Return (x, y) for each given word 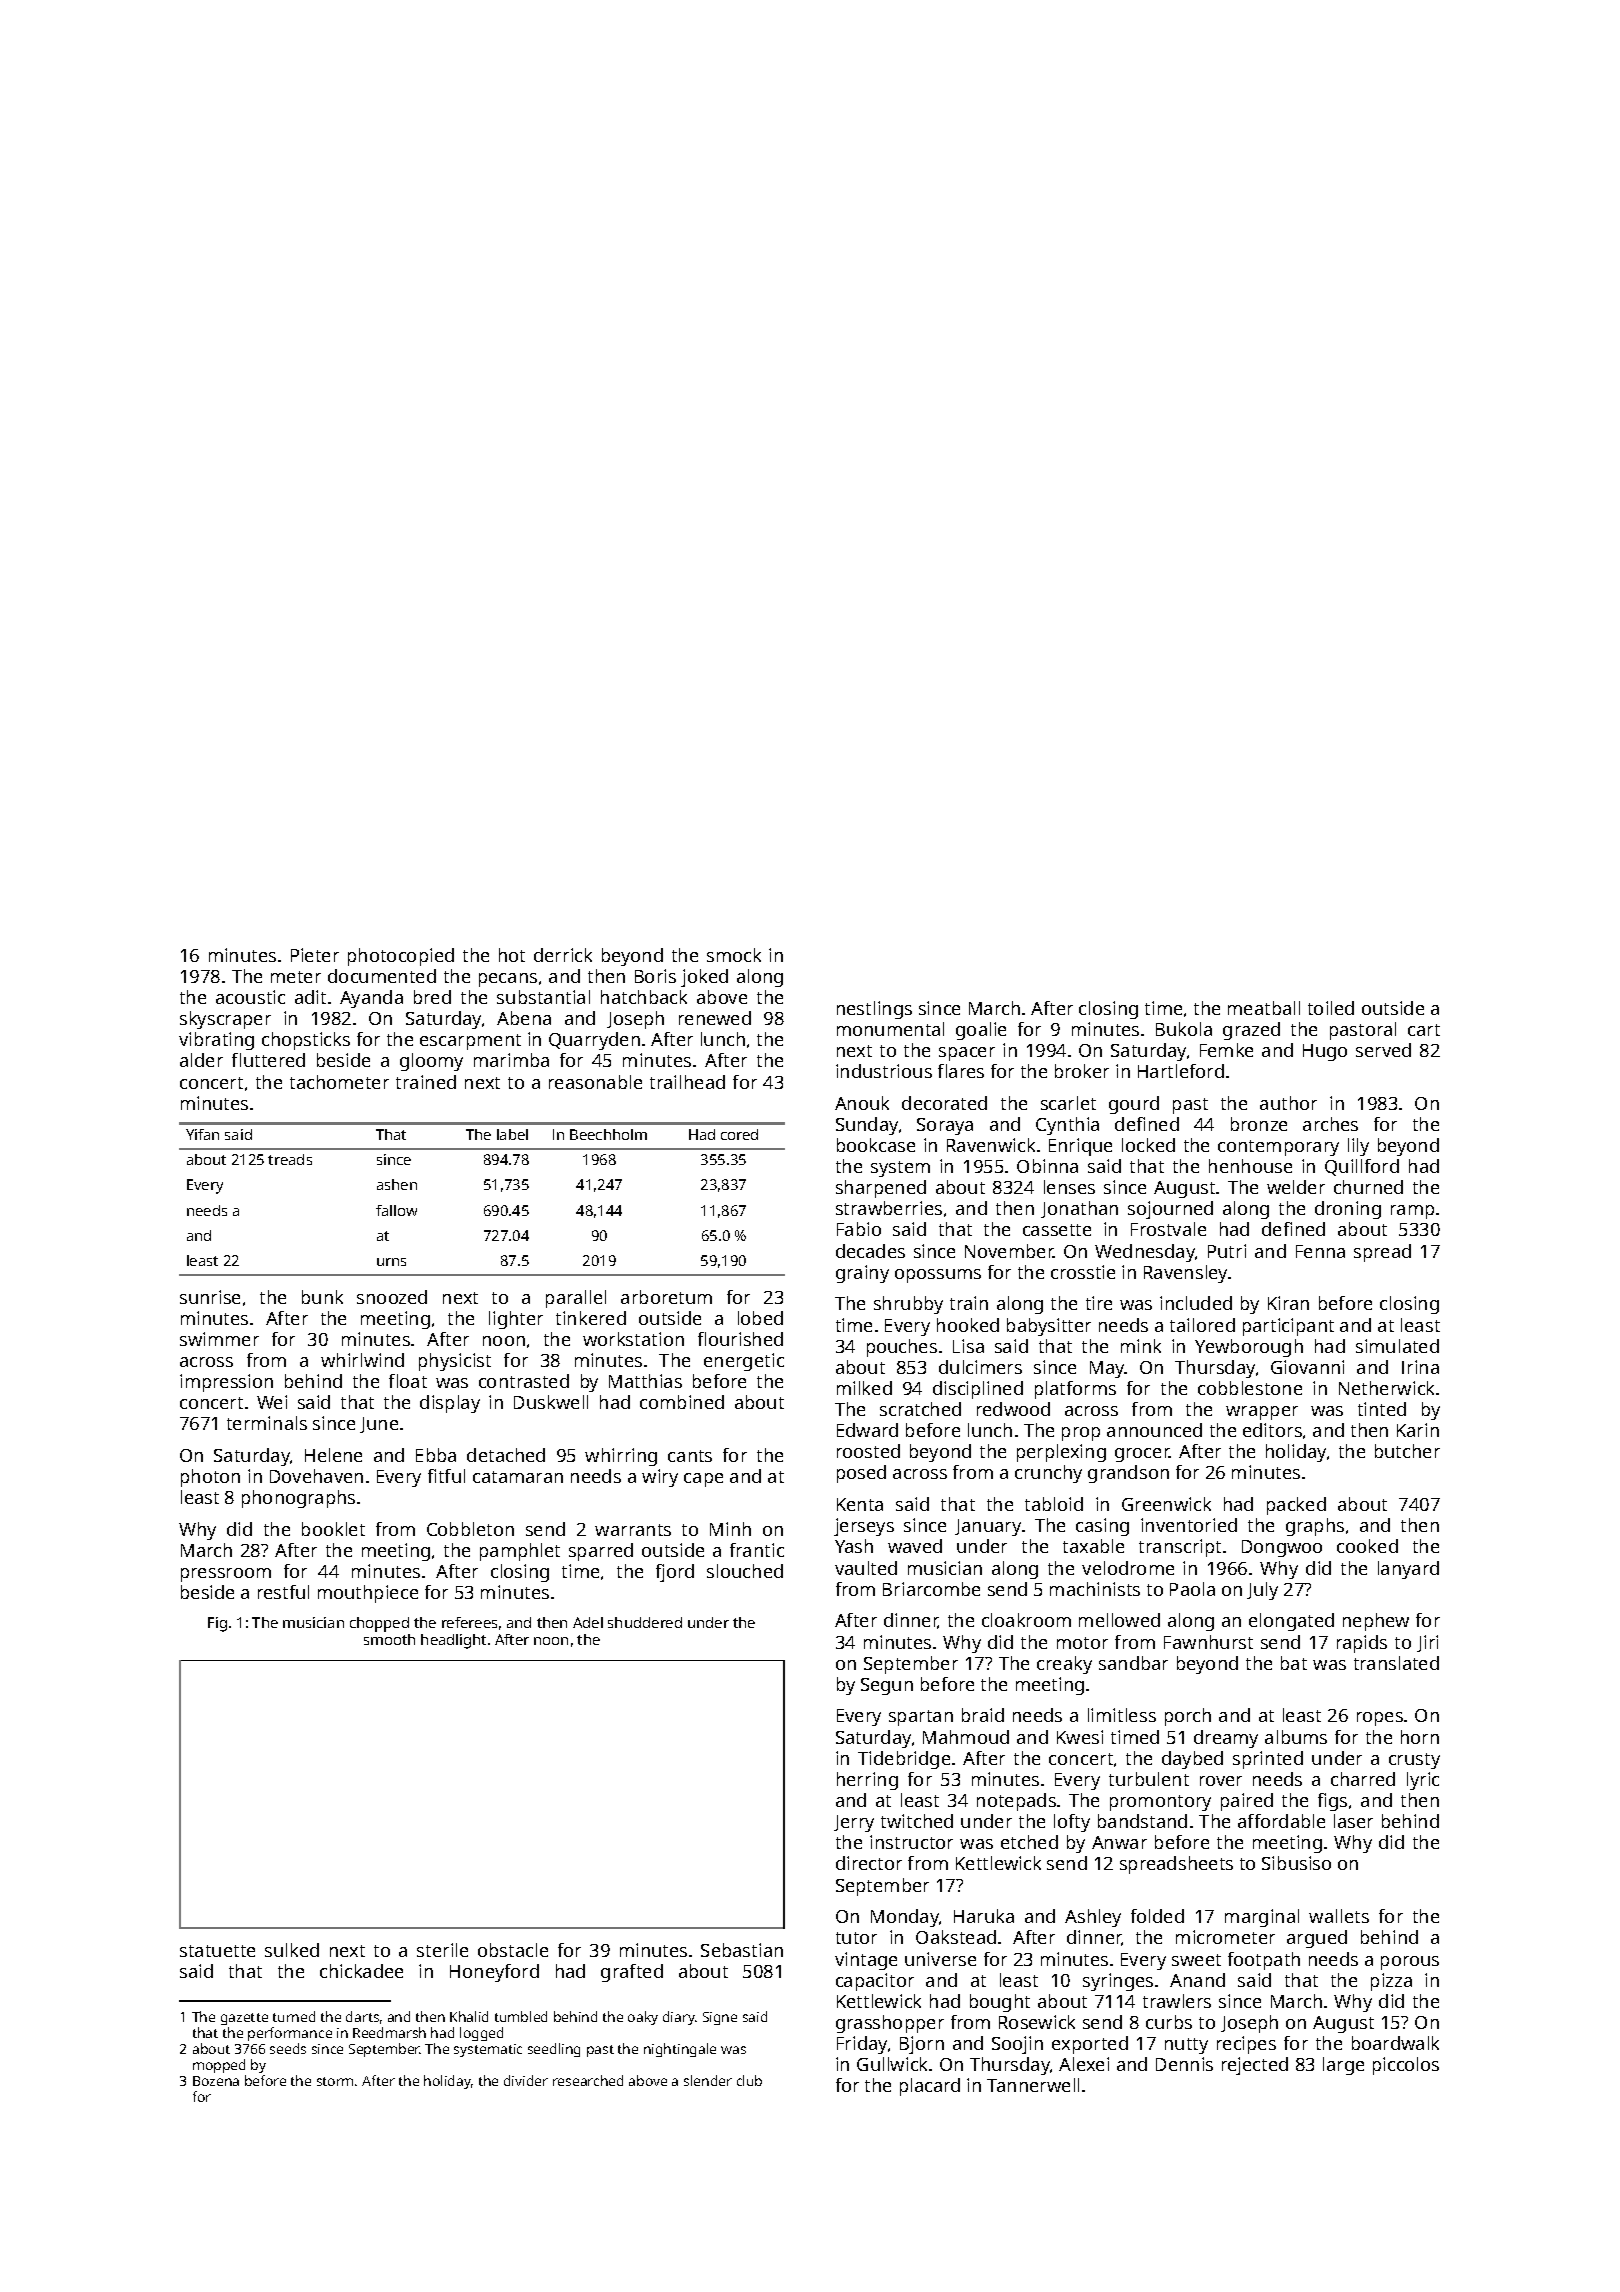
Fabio (859, 1229)
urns (391, 1262)
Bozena (216, 2081)
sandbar (1133, 1663)
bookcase (876, 1145)
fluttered (268, 1060)
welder (1296, 1187)
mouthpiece (368, 1594)
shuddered (645, 1622)
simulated (1397, 1346)
